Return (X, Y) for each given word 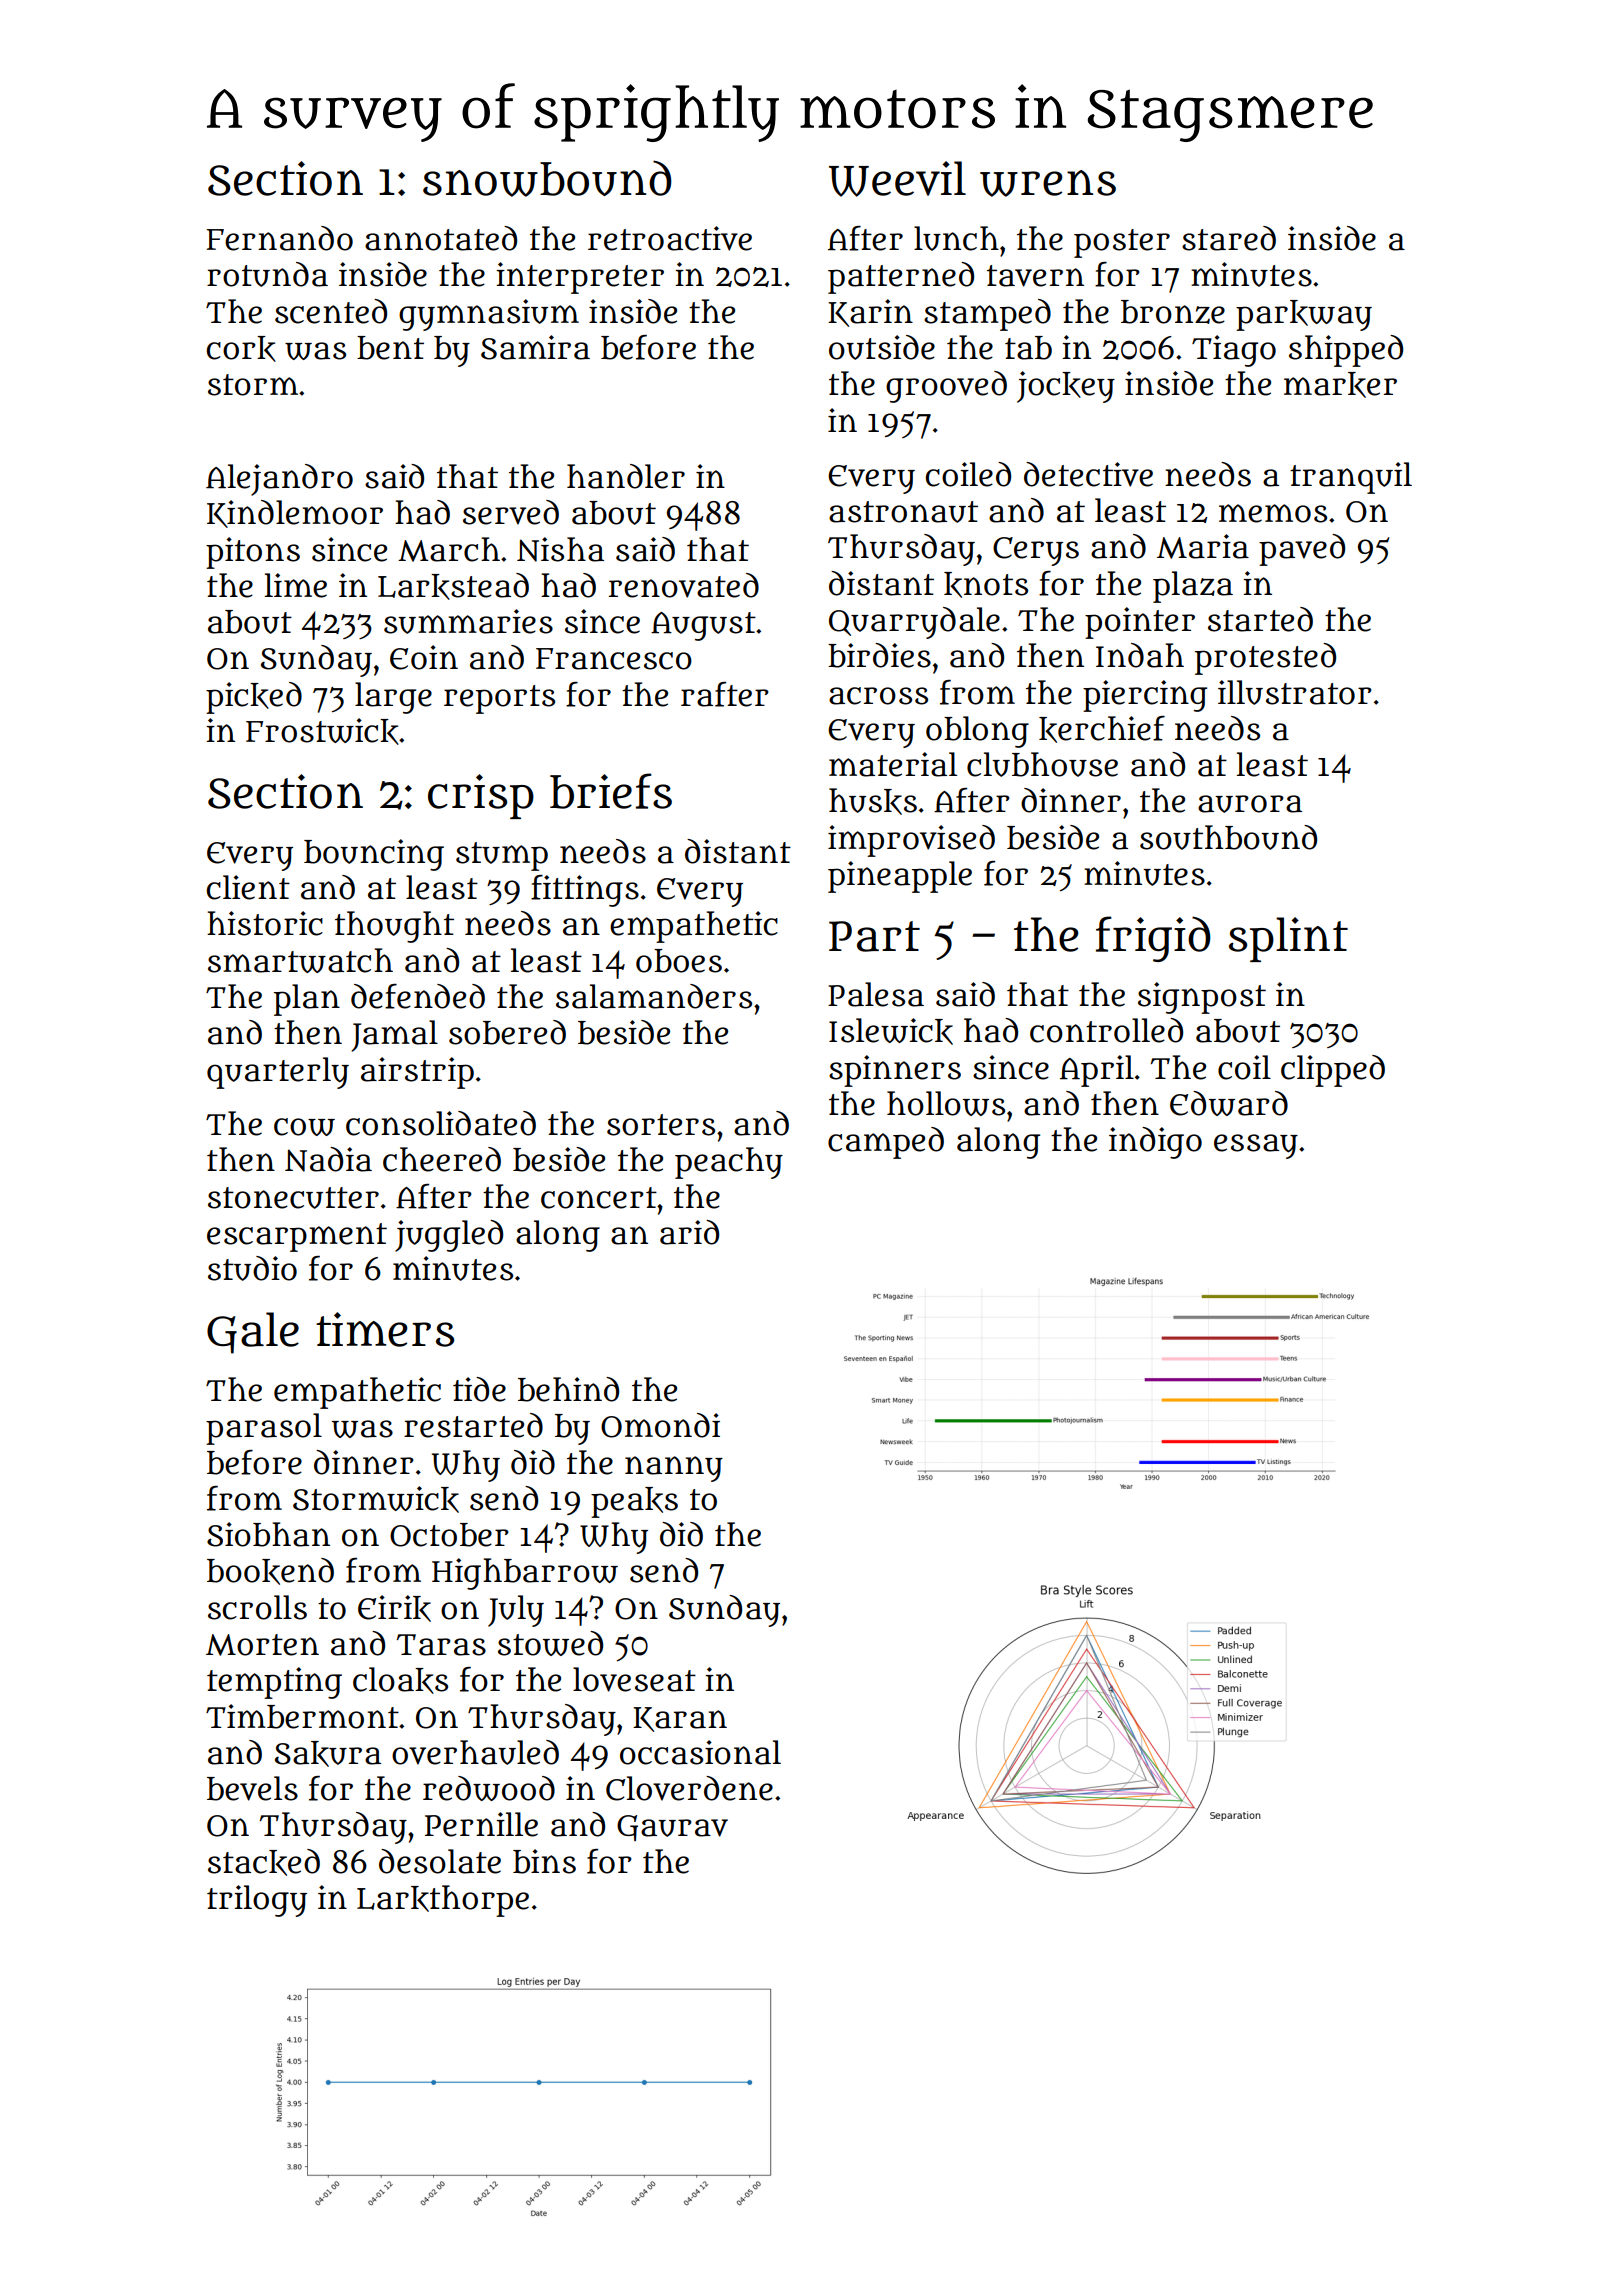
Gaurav (672, 1828)
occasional (700, 1752)
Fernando (280, 238)
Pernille (481, 1824)
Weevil (897, 179)
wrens (1048, 183)
